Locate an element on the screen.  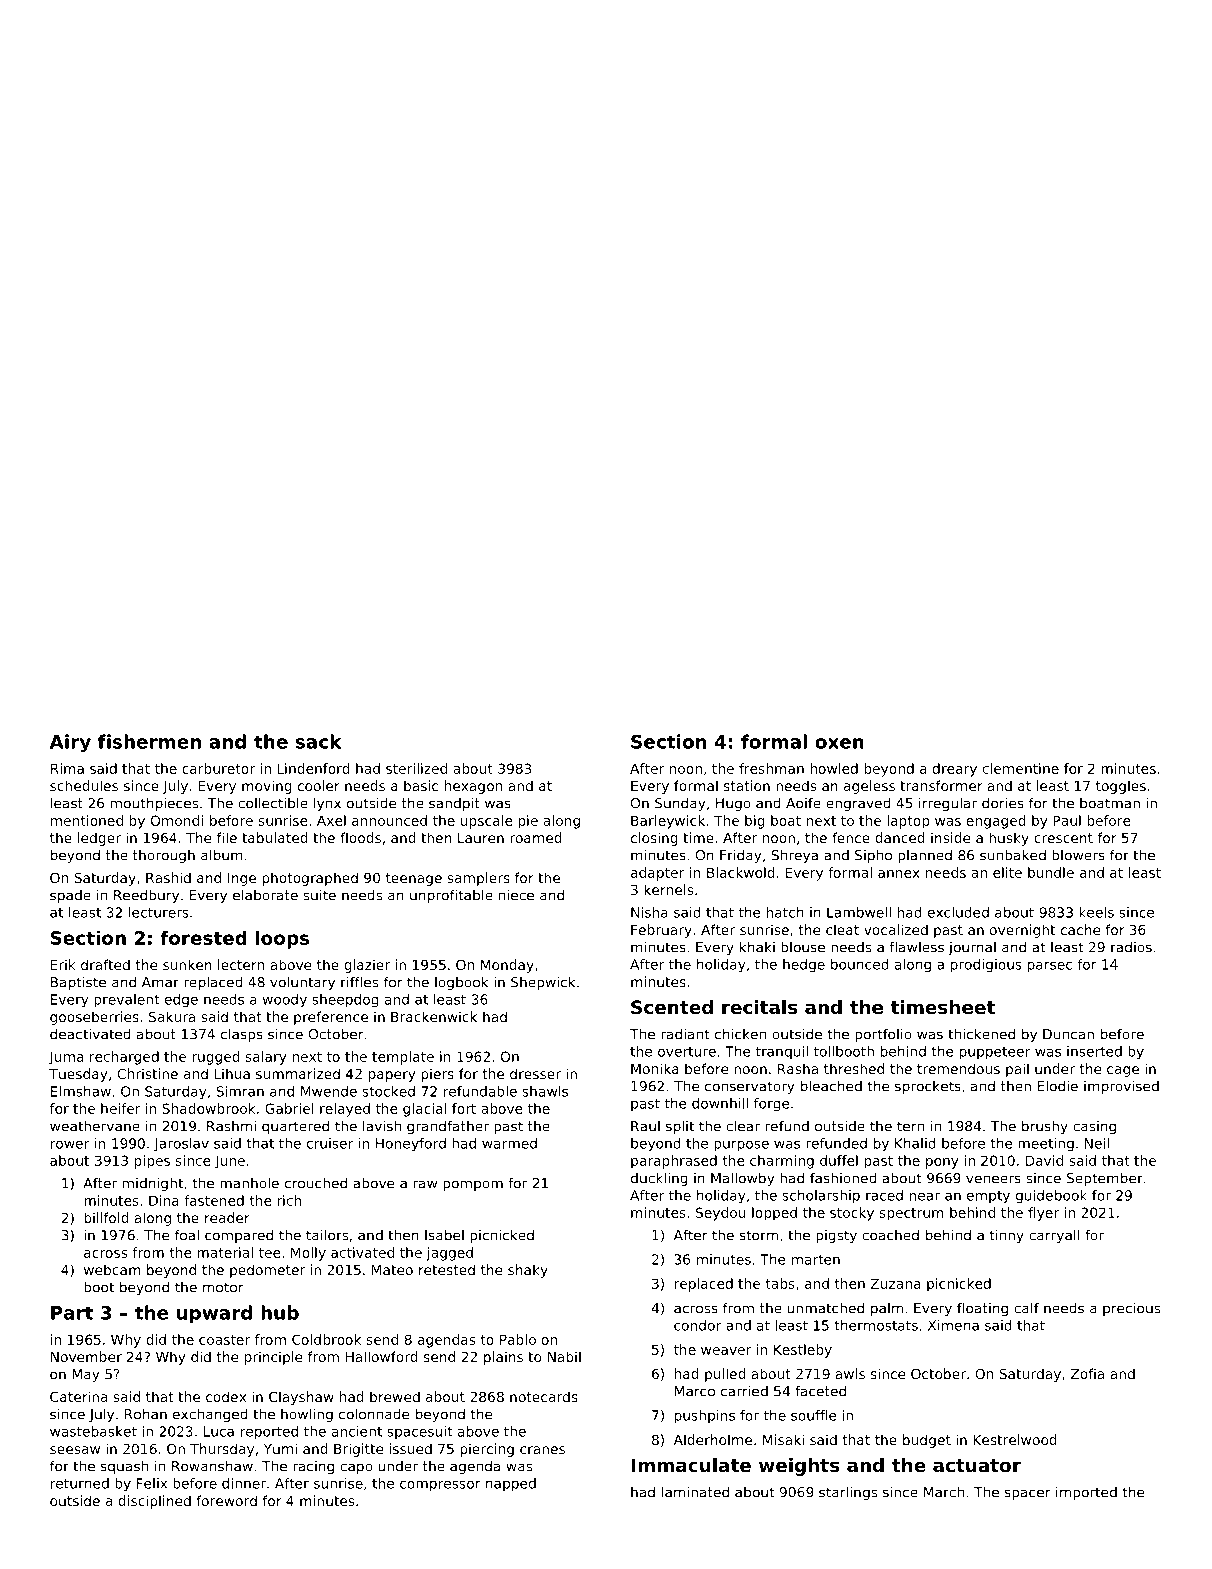
disciplined is located at coordinates (154, 1502).
